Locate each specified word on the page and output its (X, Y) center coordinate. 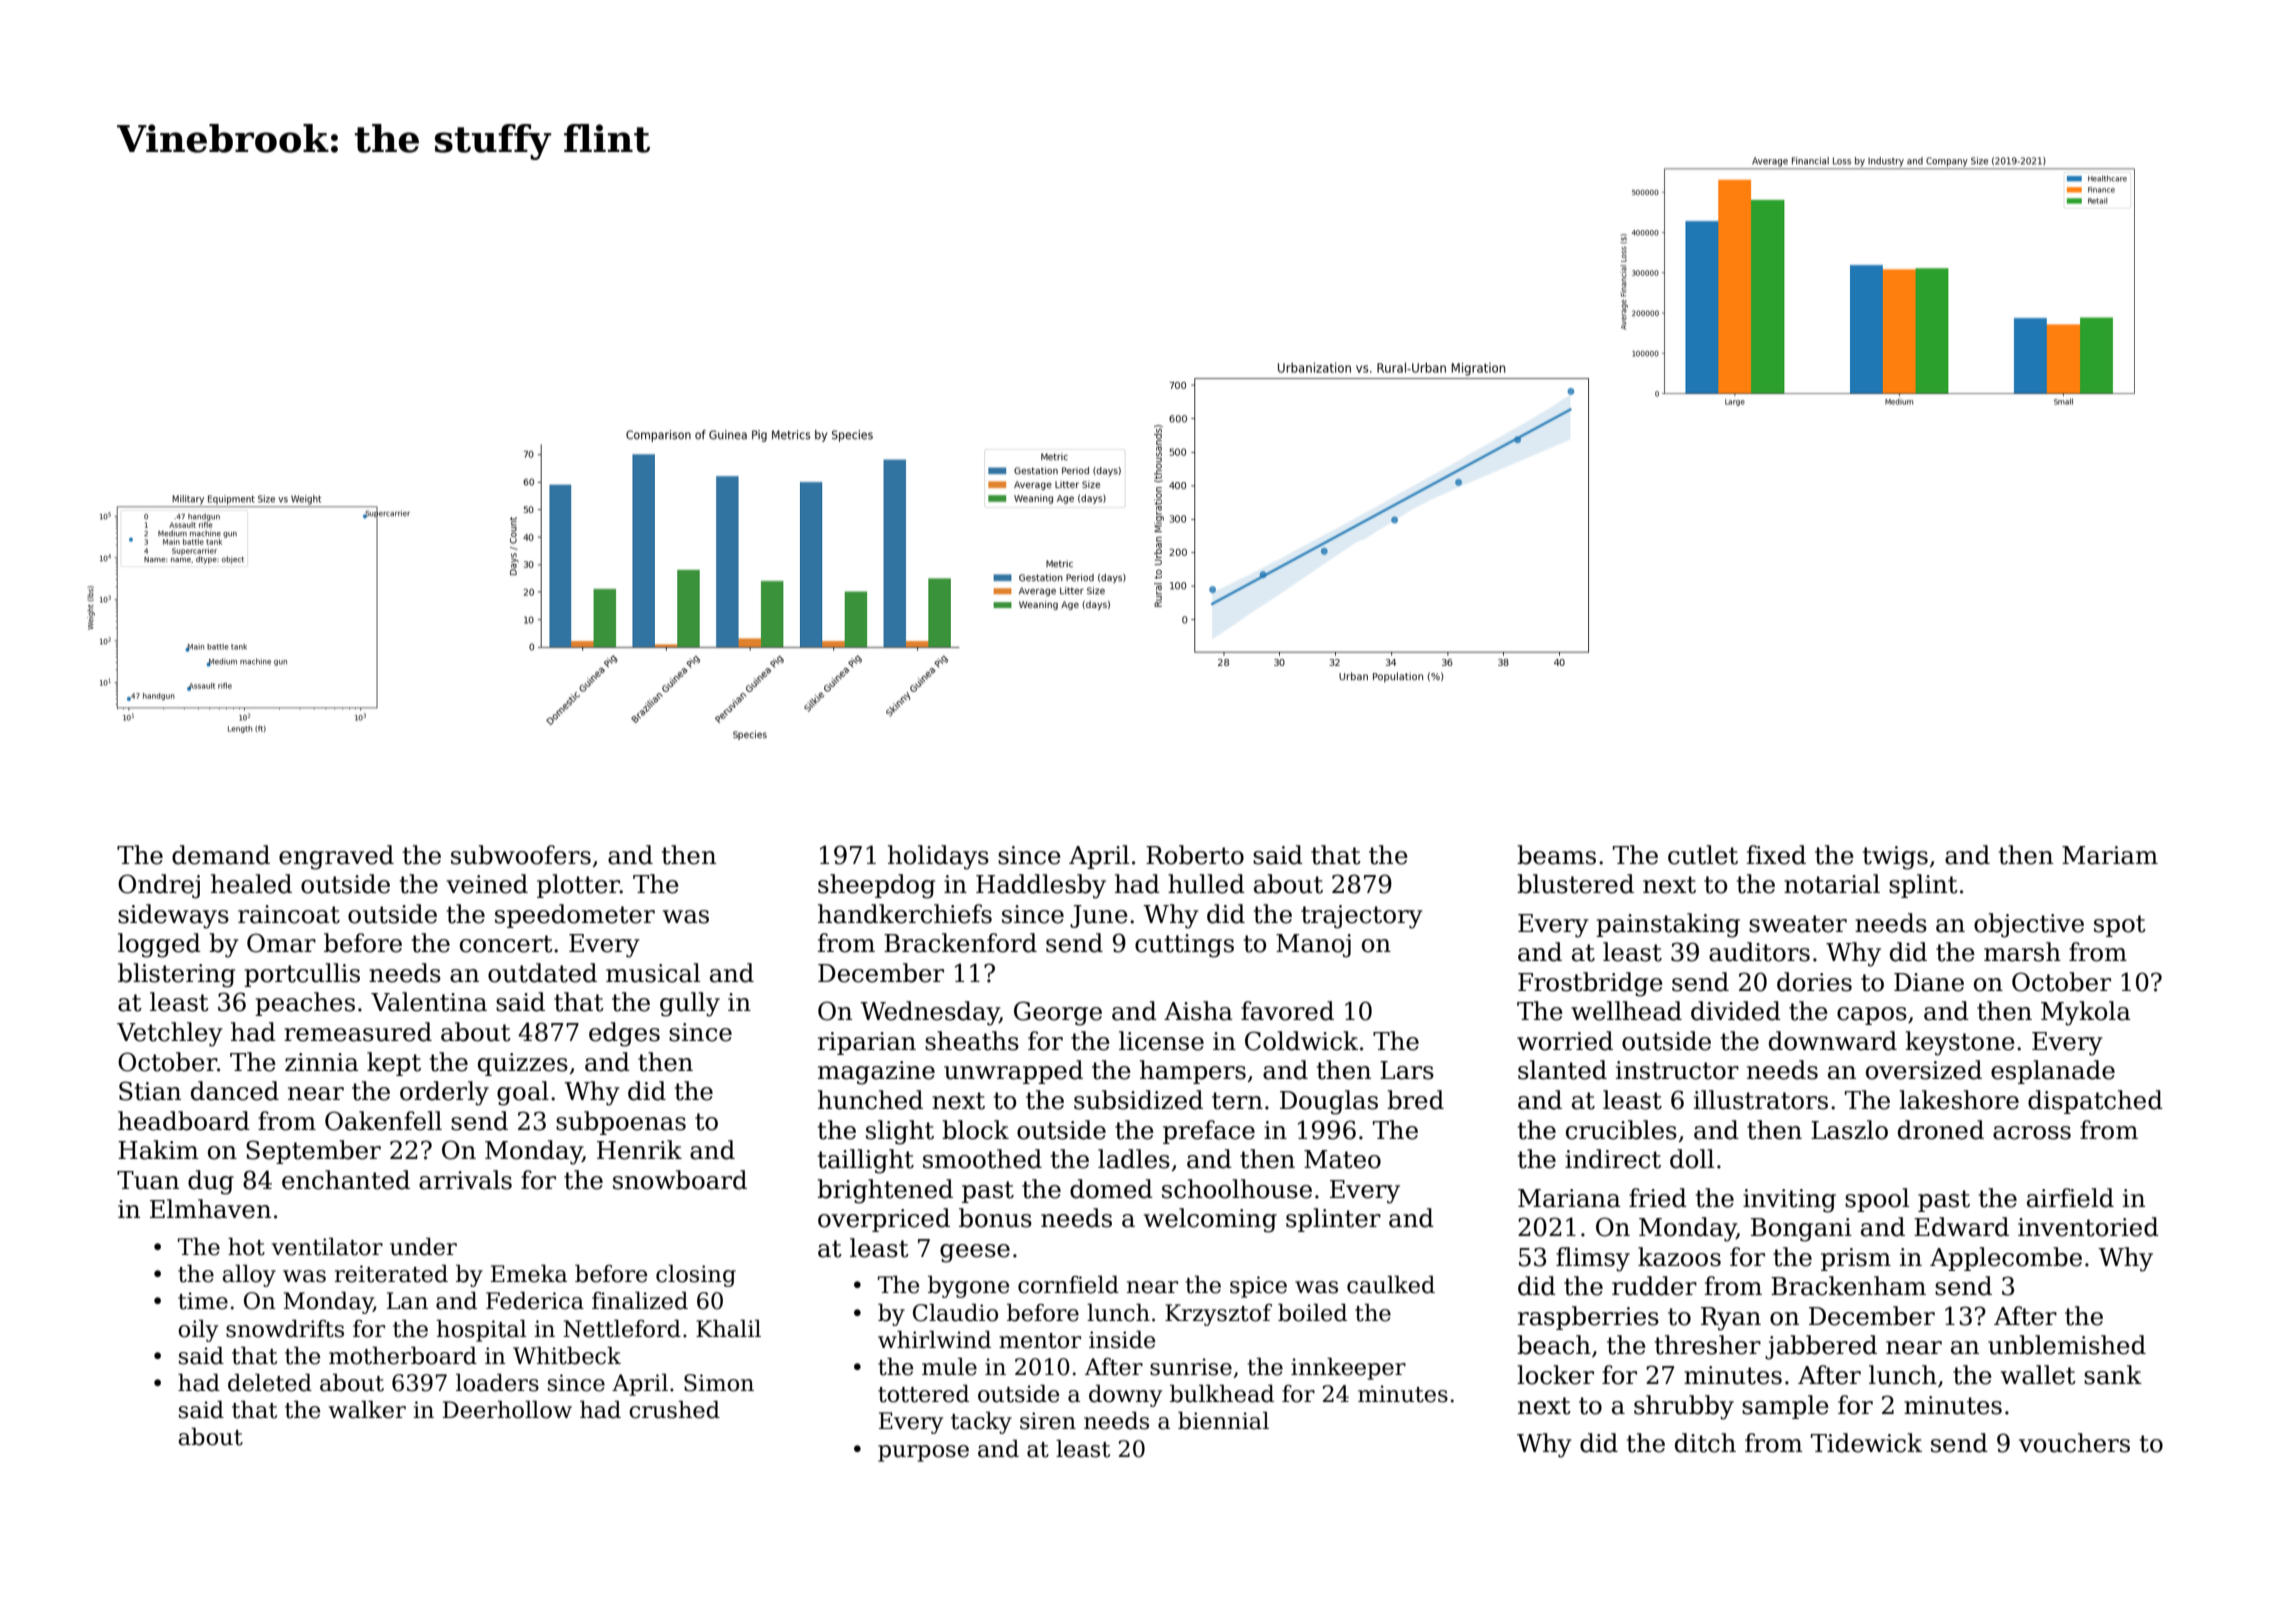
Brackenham (1848, 1286)
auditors (1759, 952)
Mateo (1342, 1159)
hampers (1193, 1072)
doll (1692, 1159)
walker (367, 1409)
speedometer (575, 916)
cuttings (1184, 946)
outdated (542, 973)
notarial (1832, 884)
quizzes (523, 1064)
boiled (1312, 1312)
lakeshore (1959, 1100)
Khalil (728, 1328)
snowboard (680, 1180)
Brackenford (960, 943)
